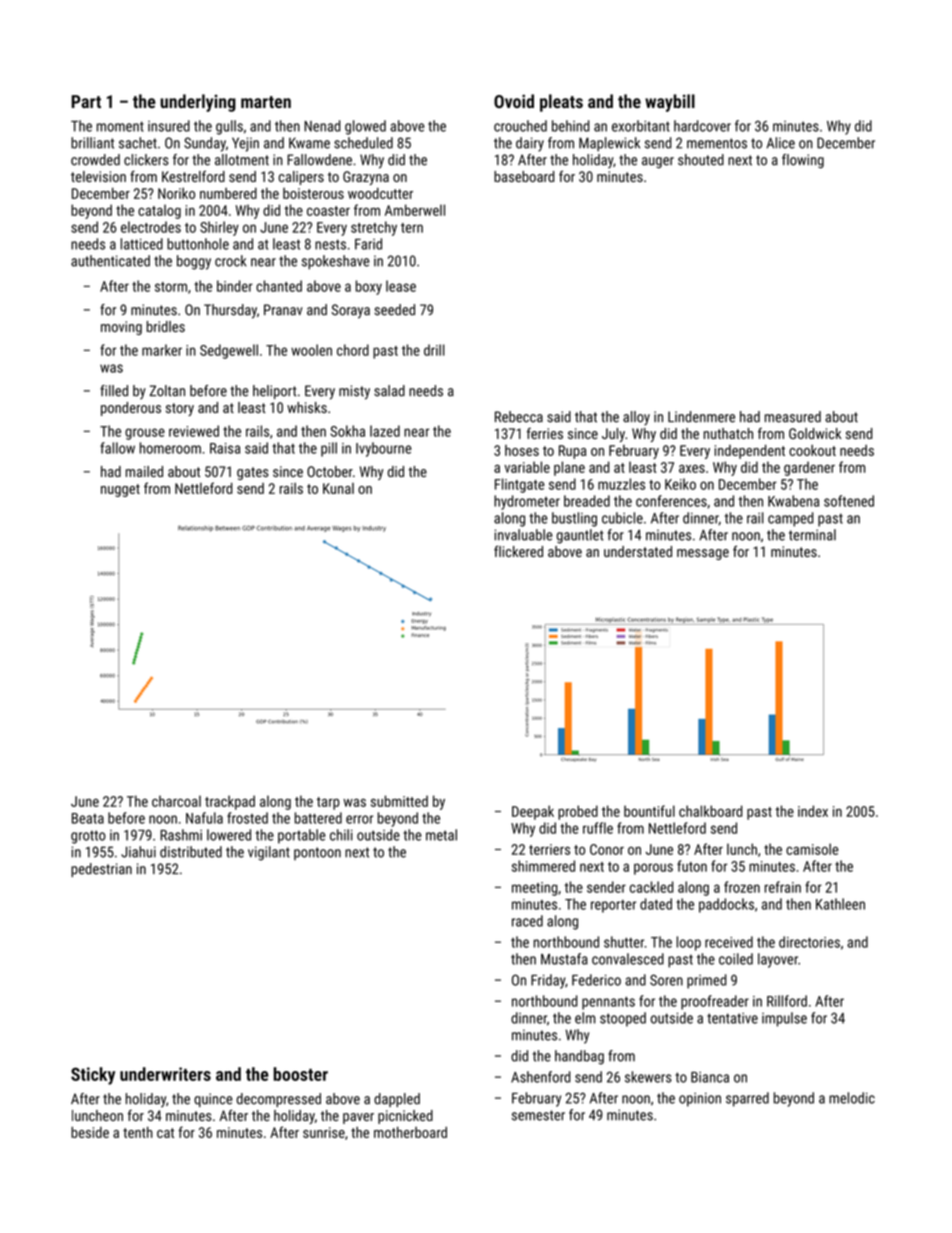 This screenshot has height=1233, width=952. What do you see at coordinates (523, 535) in the screenshot?
I see `invaluable` at bounding box center [523, 535].
